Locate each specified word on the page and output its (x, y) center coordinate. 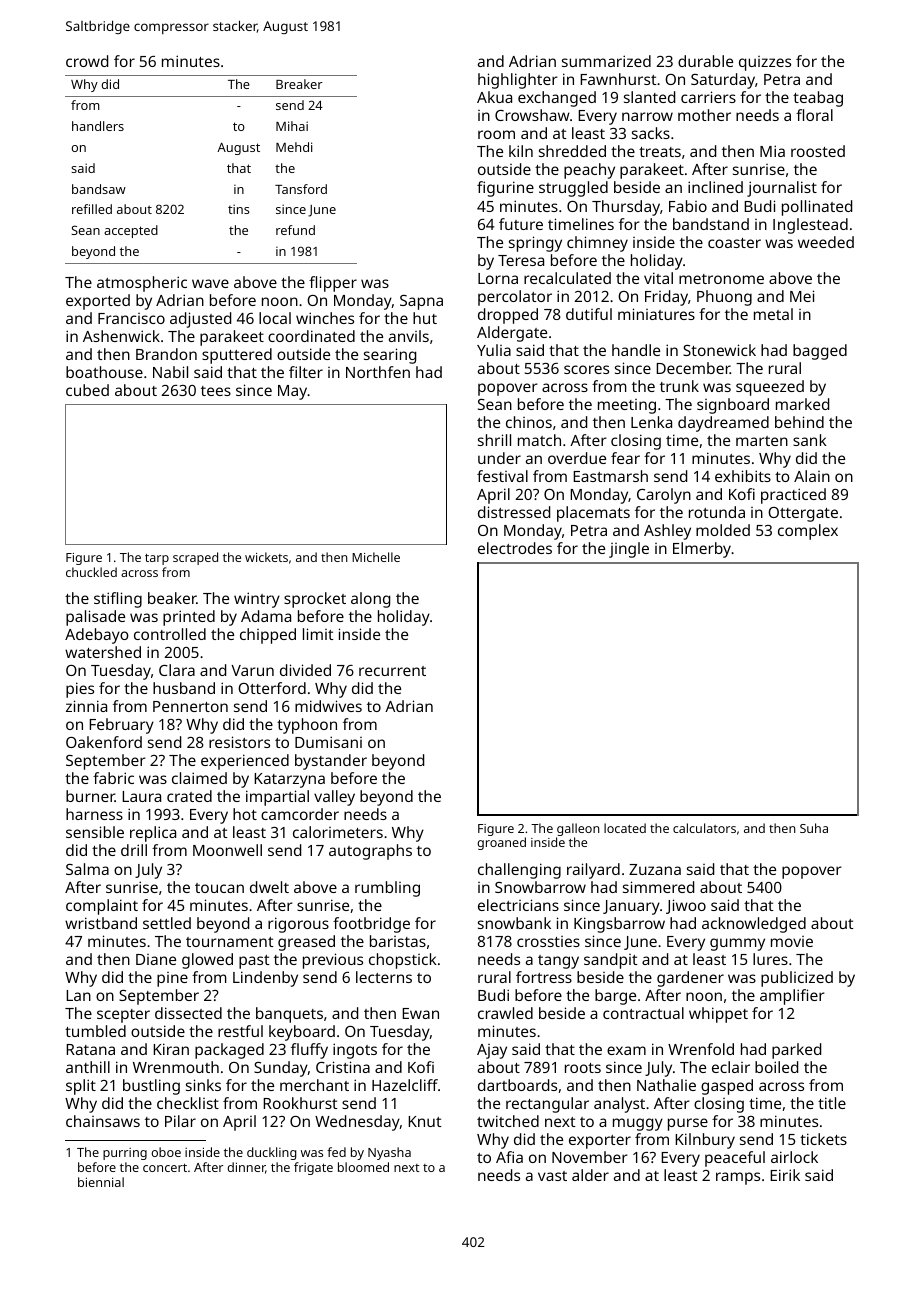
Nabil (170, 372)
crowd (87, 61)
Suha (814, 828)
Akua (494, 97)
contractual (643, 1013)
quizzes (765, 63)
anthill (88, 1067)
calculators (704, 828)
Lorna (498, 278)
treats (660, 152)
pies (80, 690)
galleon (578, 829)
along (370, 600)
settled (167, 923)
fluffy (309, 1051)
